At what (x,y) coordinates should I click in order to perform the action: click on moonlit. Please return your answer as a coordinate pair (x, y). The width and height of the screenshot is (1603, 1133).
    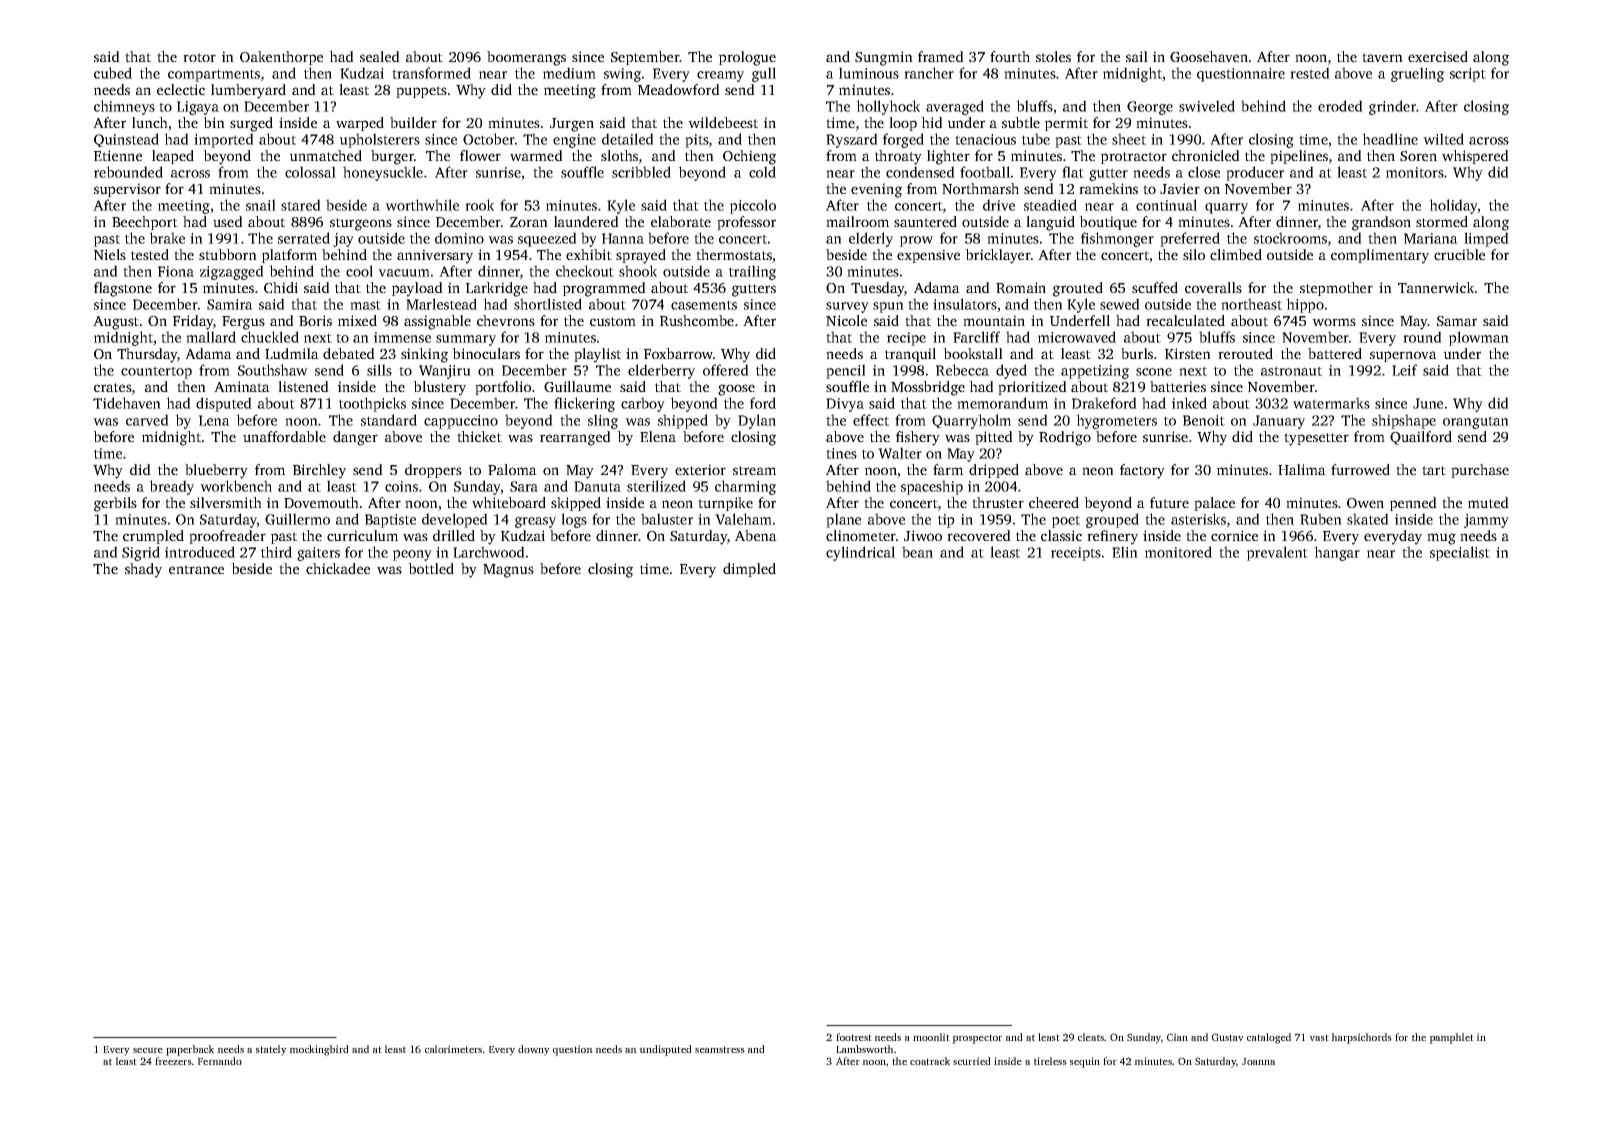
    Looking at the image, I should click on (931, 1037).
